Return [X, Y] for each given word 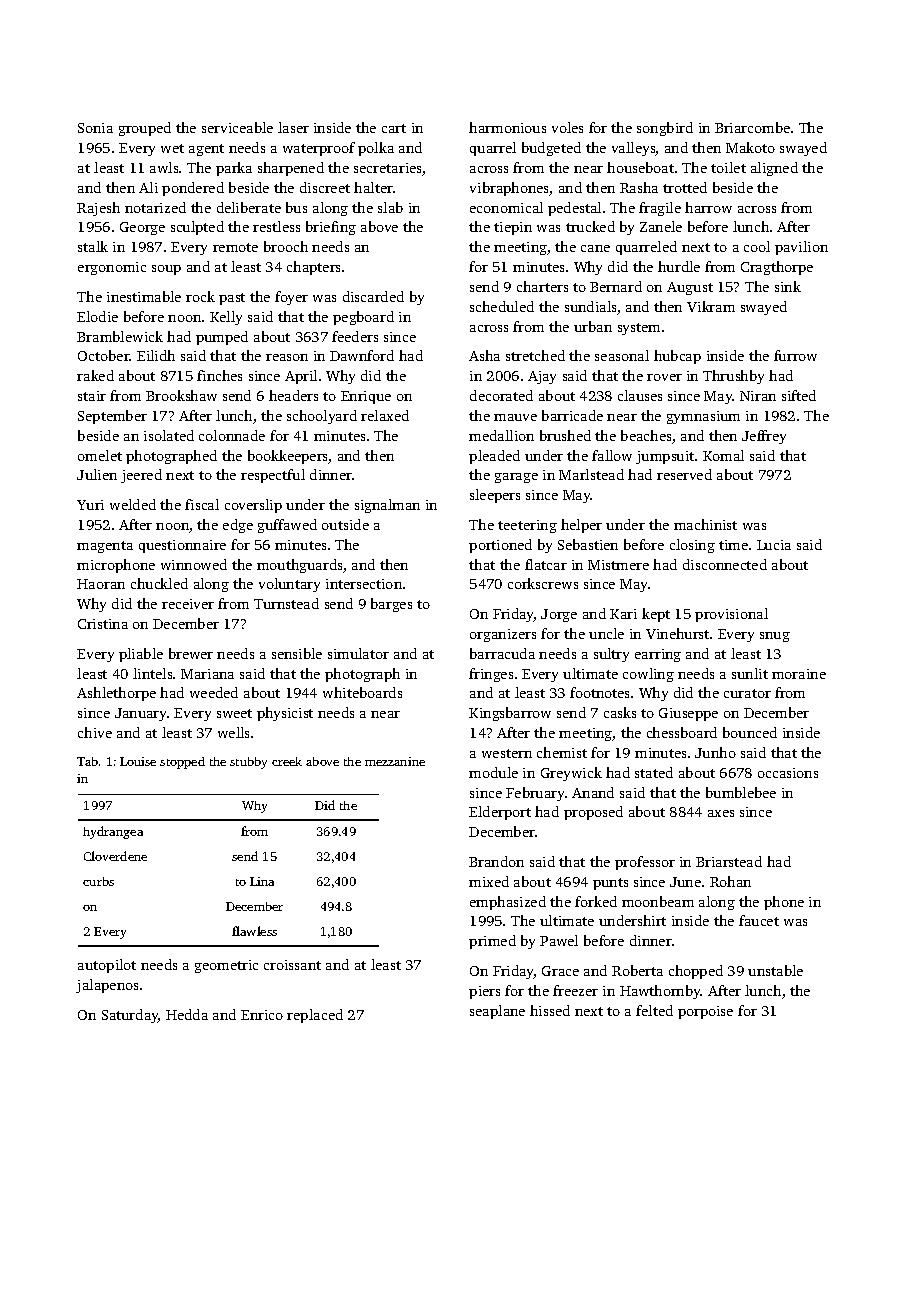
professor [645, 863]
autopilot [107, 966]
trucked [590, 226]
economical [506, 207]
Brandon [496, 861]
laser [293, 127]
